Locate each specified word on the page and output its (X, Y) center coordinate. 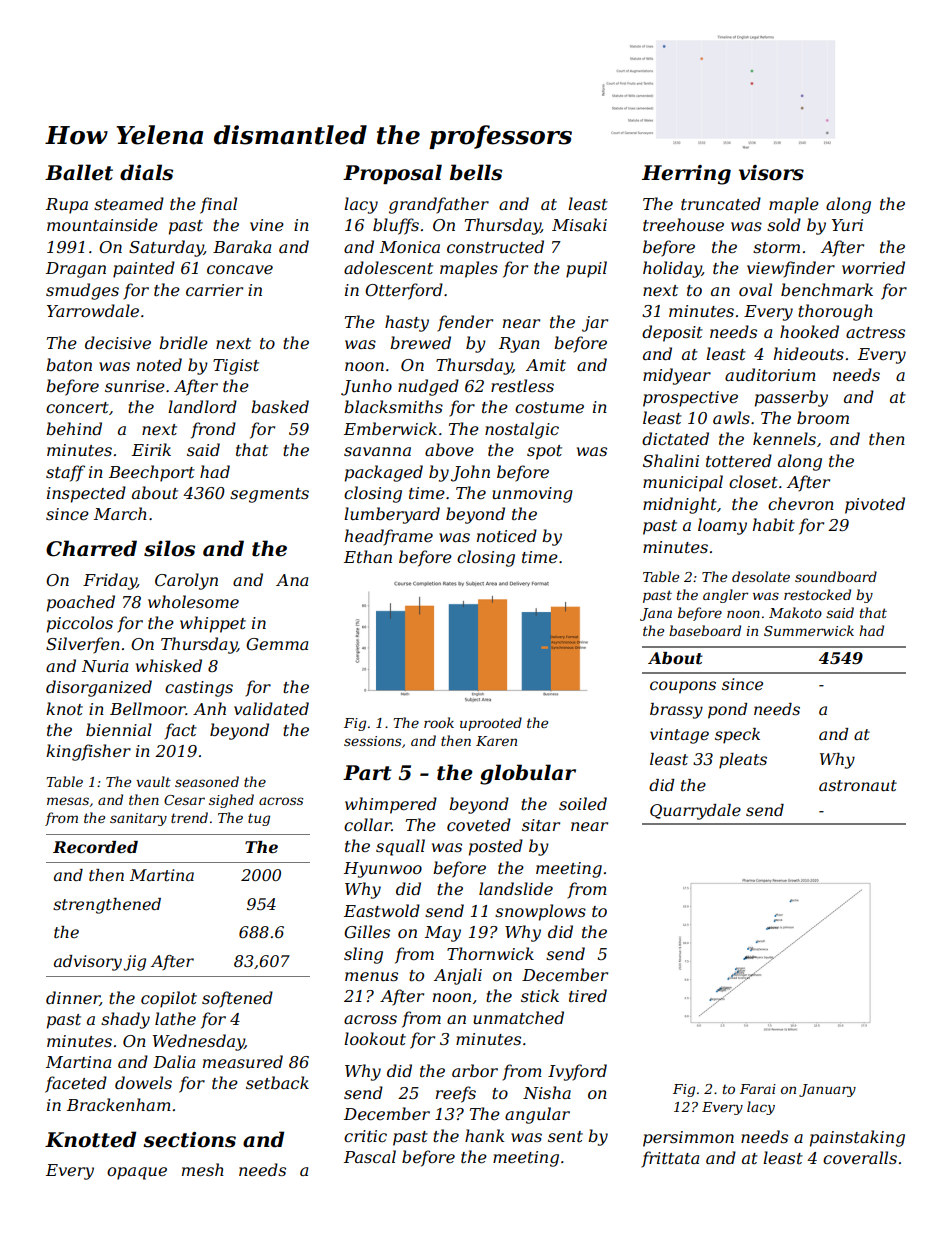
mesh (203, 1169)
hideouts (809, 353)
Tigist (236, 367)
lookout (375, 1038)
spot (544, 452)
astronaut (858, 785)
